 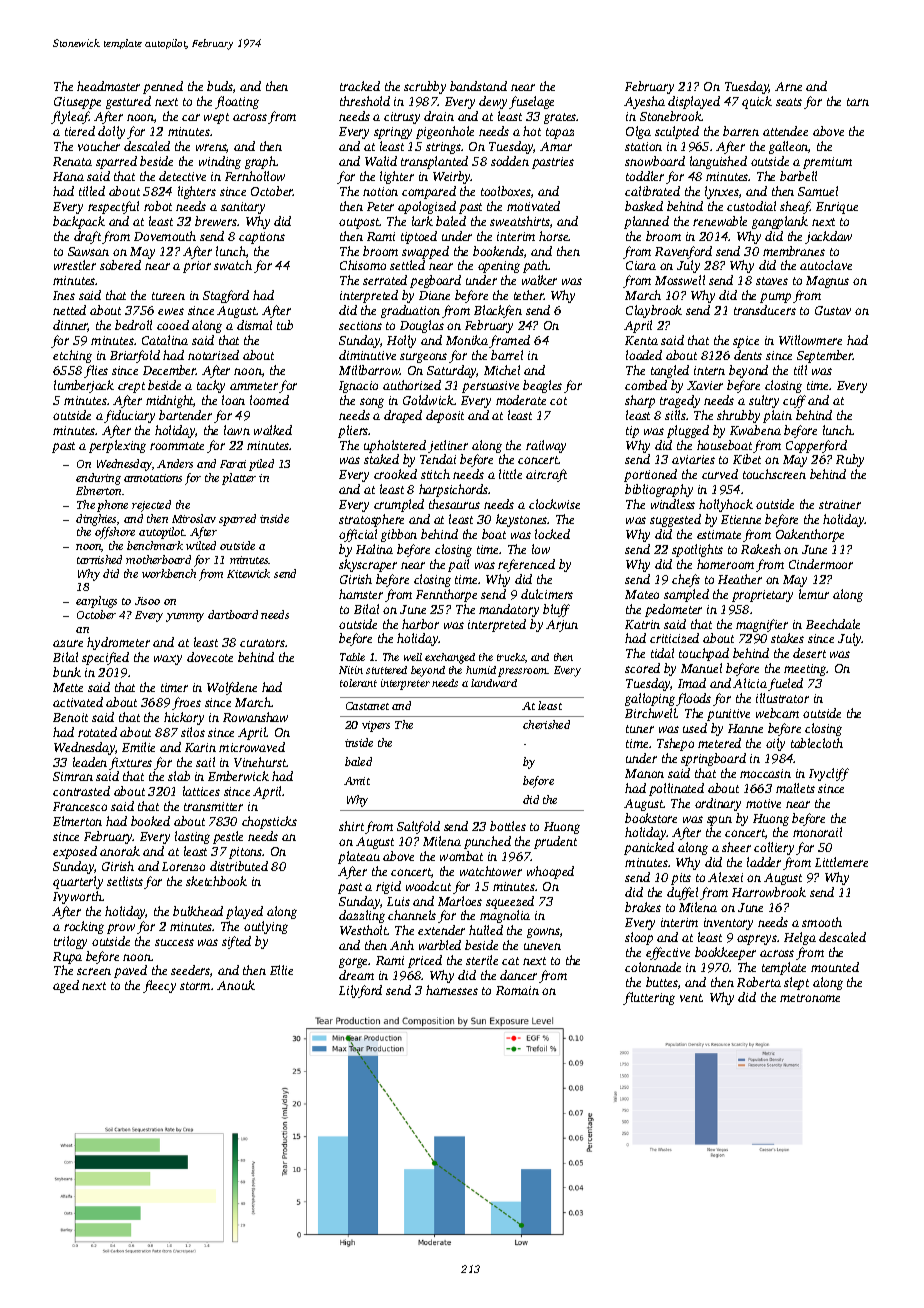 What do you see at coordinates (523, 672) in the screenshot?
I see `pressroom` at bounding box center [523, 672].
